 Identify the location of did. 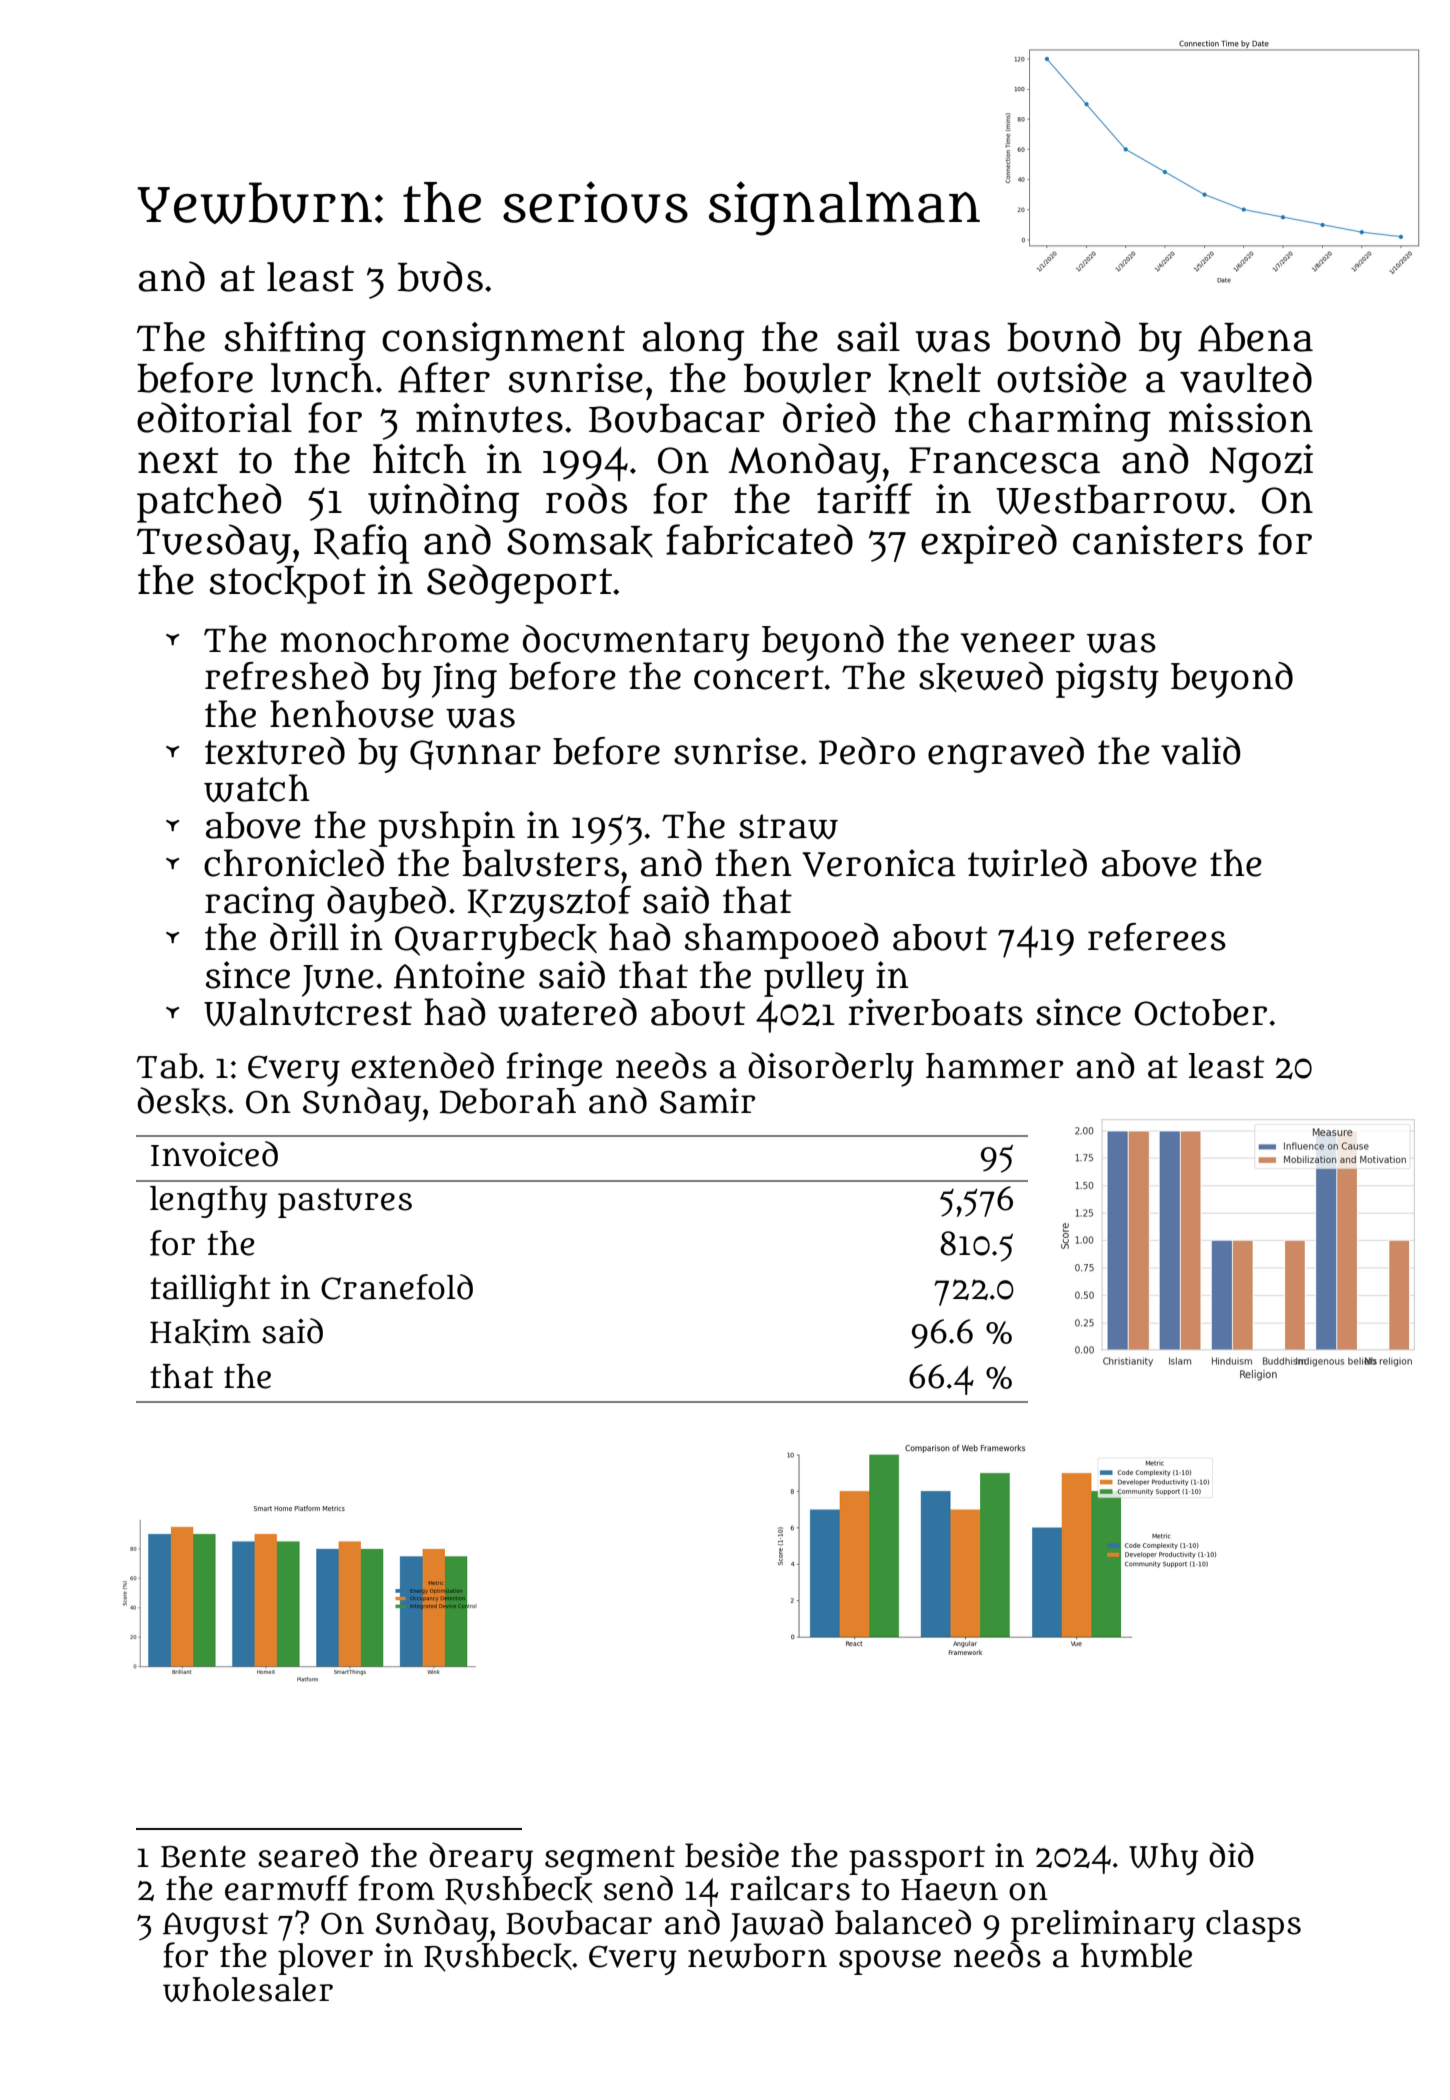
(1231, 1855).
